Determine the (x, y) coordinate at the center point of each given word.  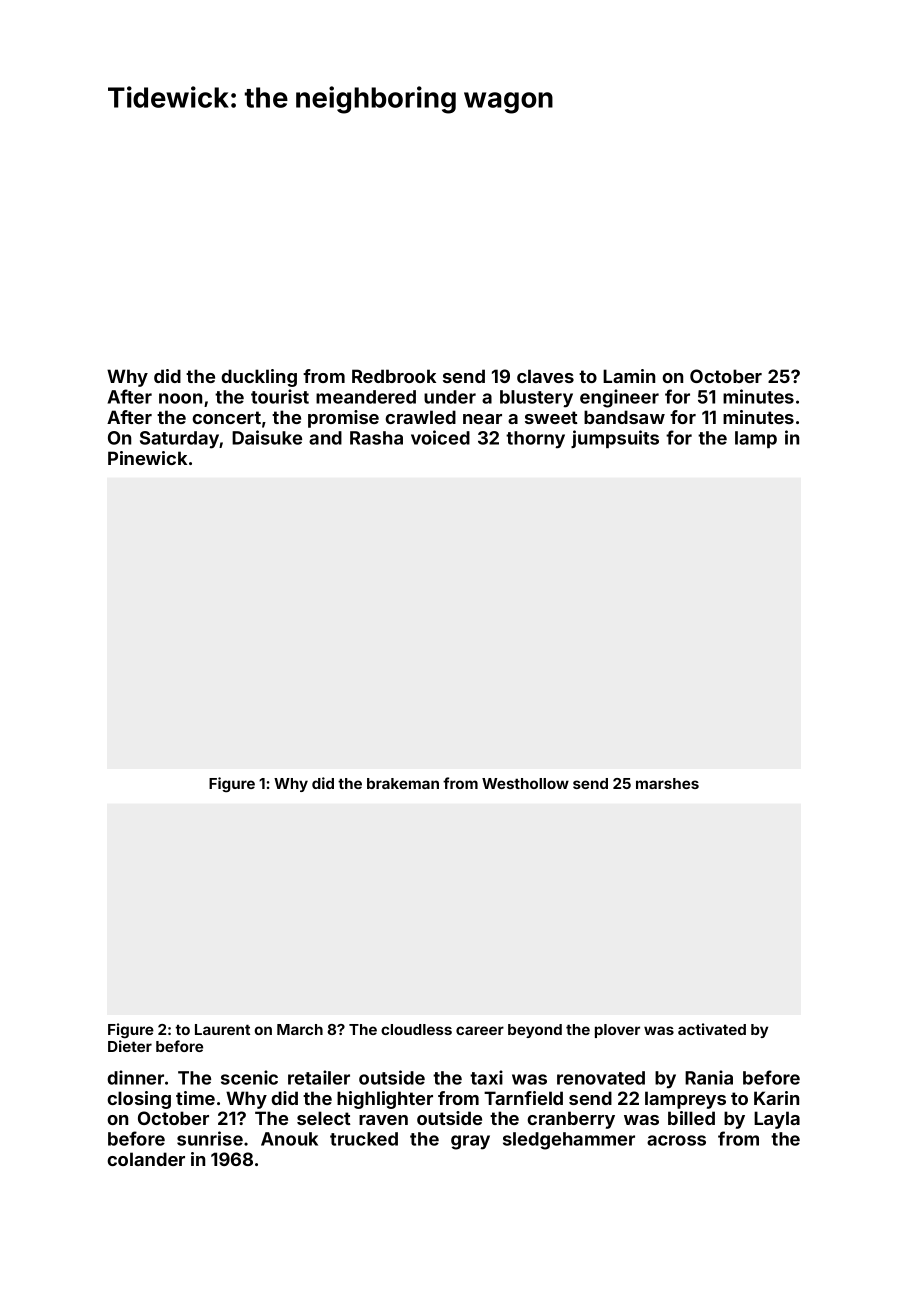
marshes (667, 783)
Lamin (629, 376)
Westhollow (525, 783)
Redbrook (394, 376)
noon (180, 398)
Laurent (222, 1029)
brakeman (403, 783)
